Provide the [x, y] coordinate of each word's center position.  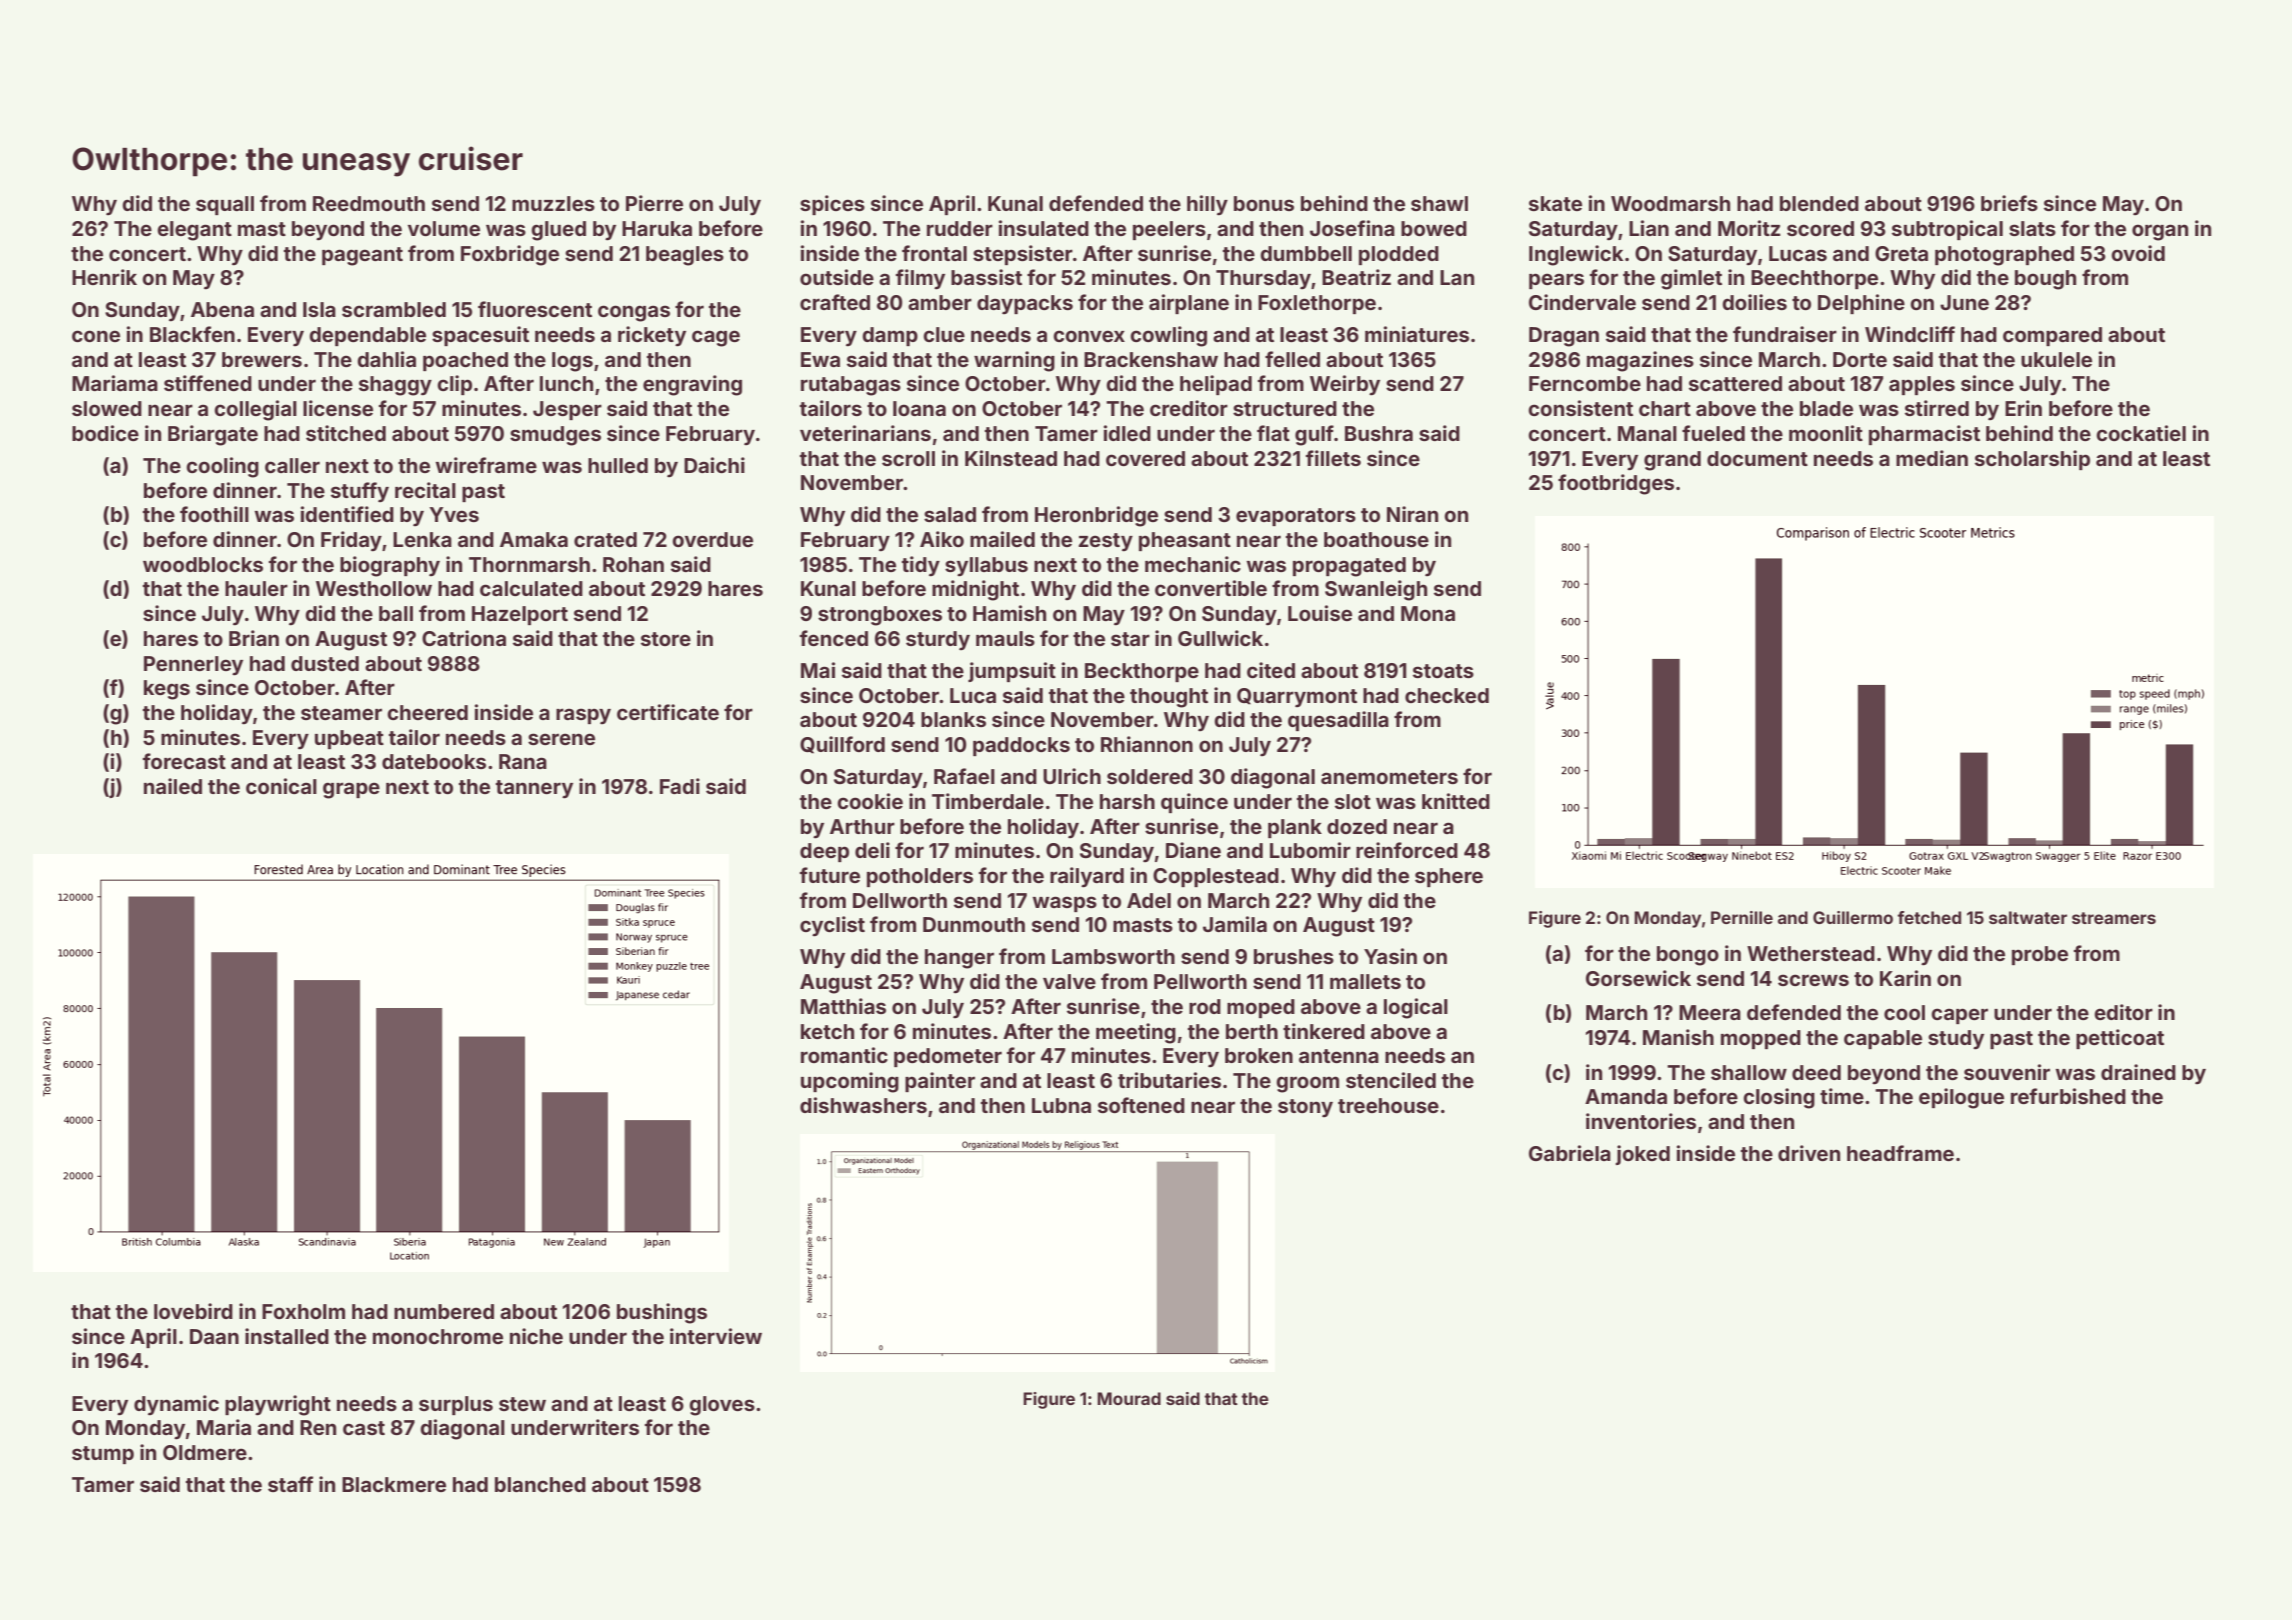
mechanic [1193, 564]
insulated [1044, 228]
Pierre [654, 203]
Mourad [1129, 1398]
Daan [214, 1336]
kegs [167, 690]
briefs [2009, 203]
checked [1447, 695]
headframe [1900, 1153]
